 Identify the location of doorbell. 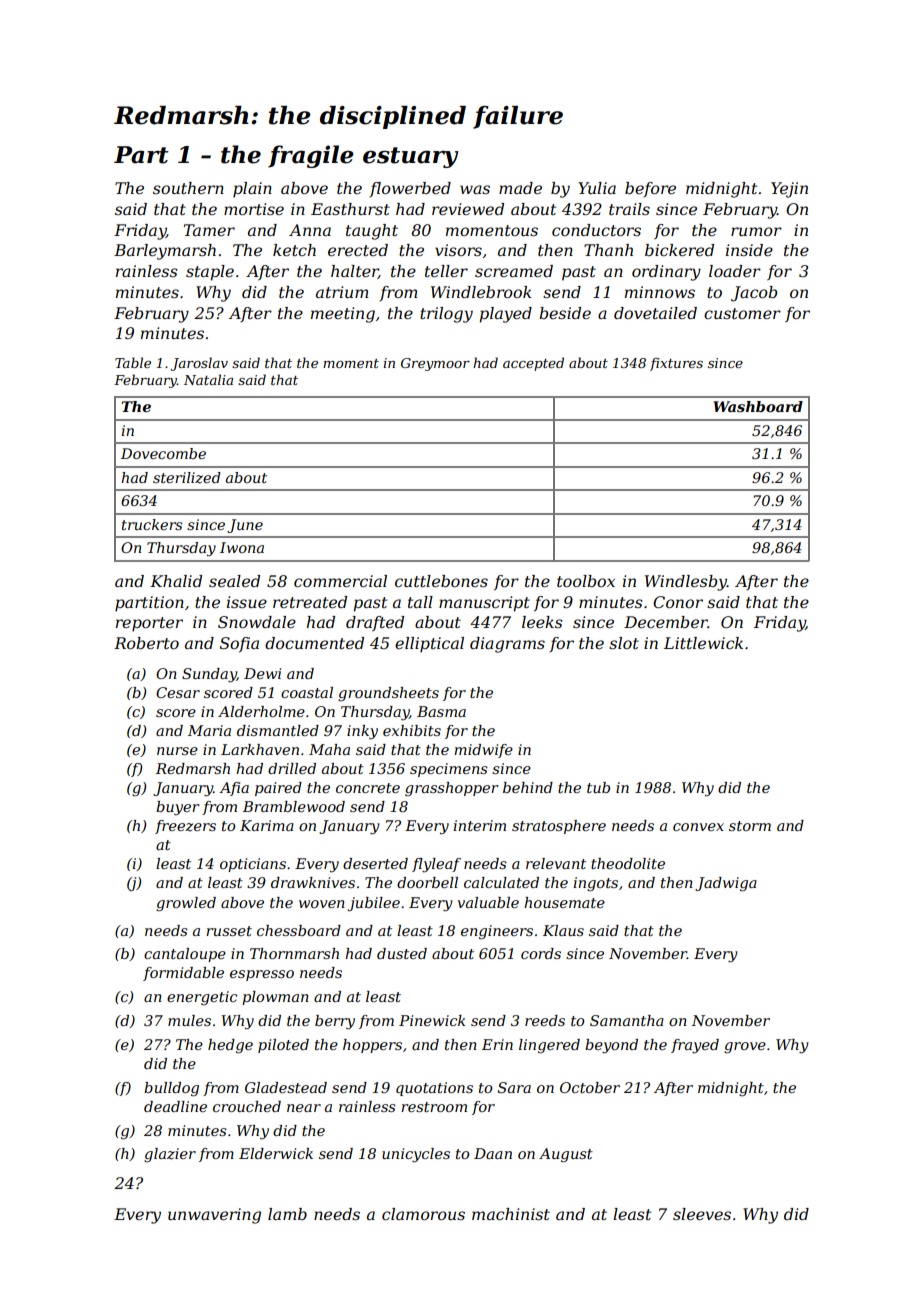
(427, 882).
